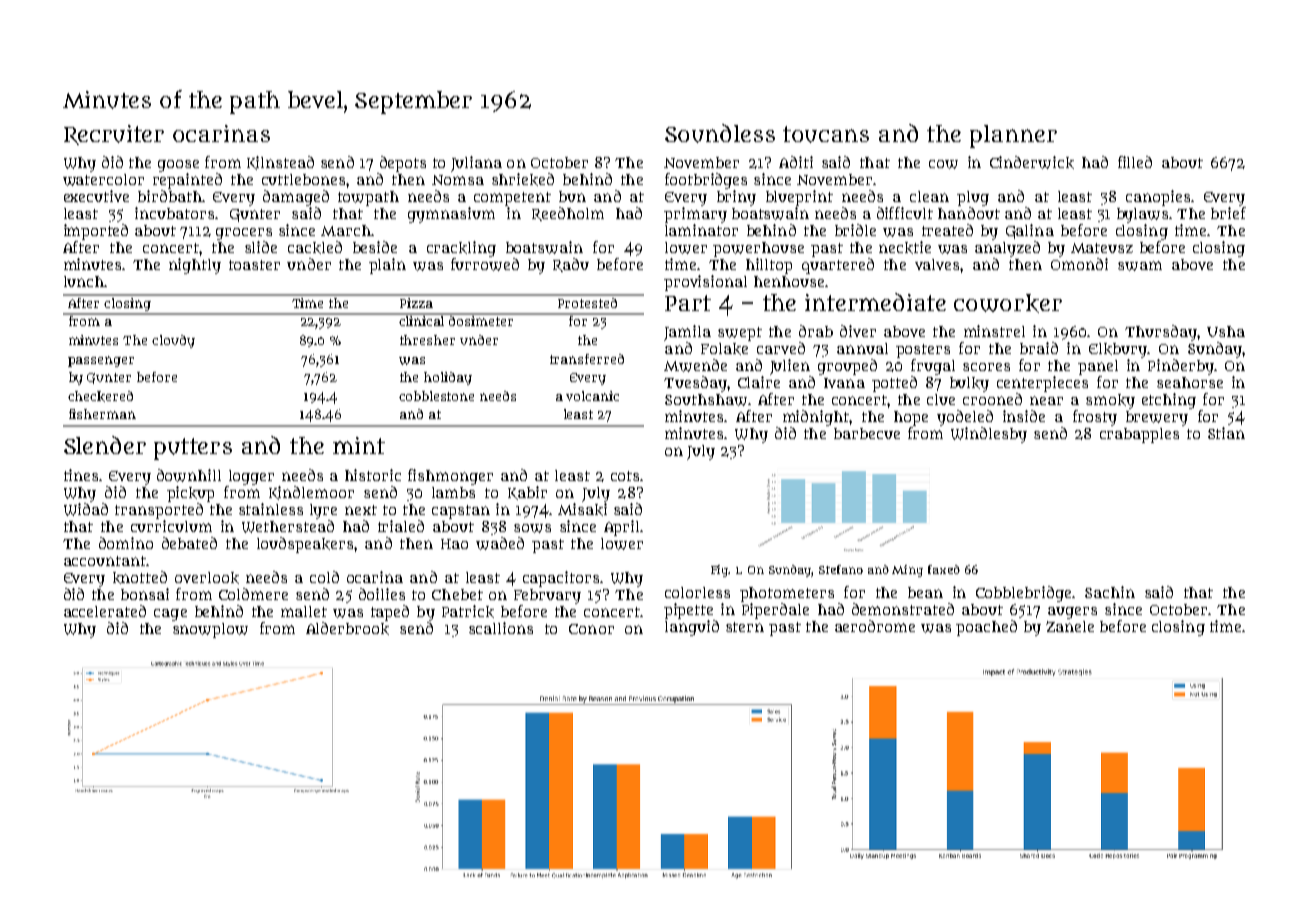 Image resolution: width=1308 pixels, height=924 pixels. I want to click on Usha, so click(1226, 331).
